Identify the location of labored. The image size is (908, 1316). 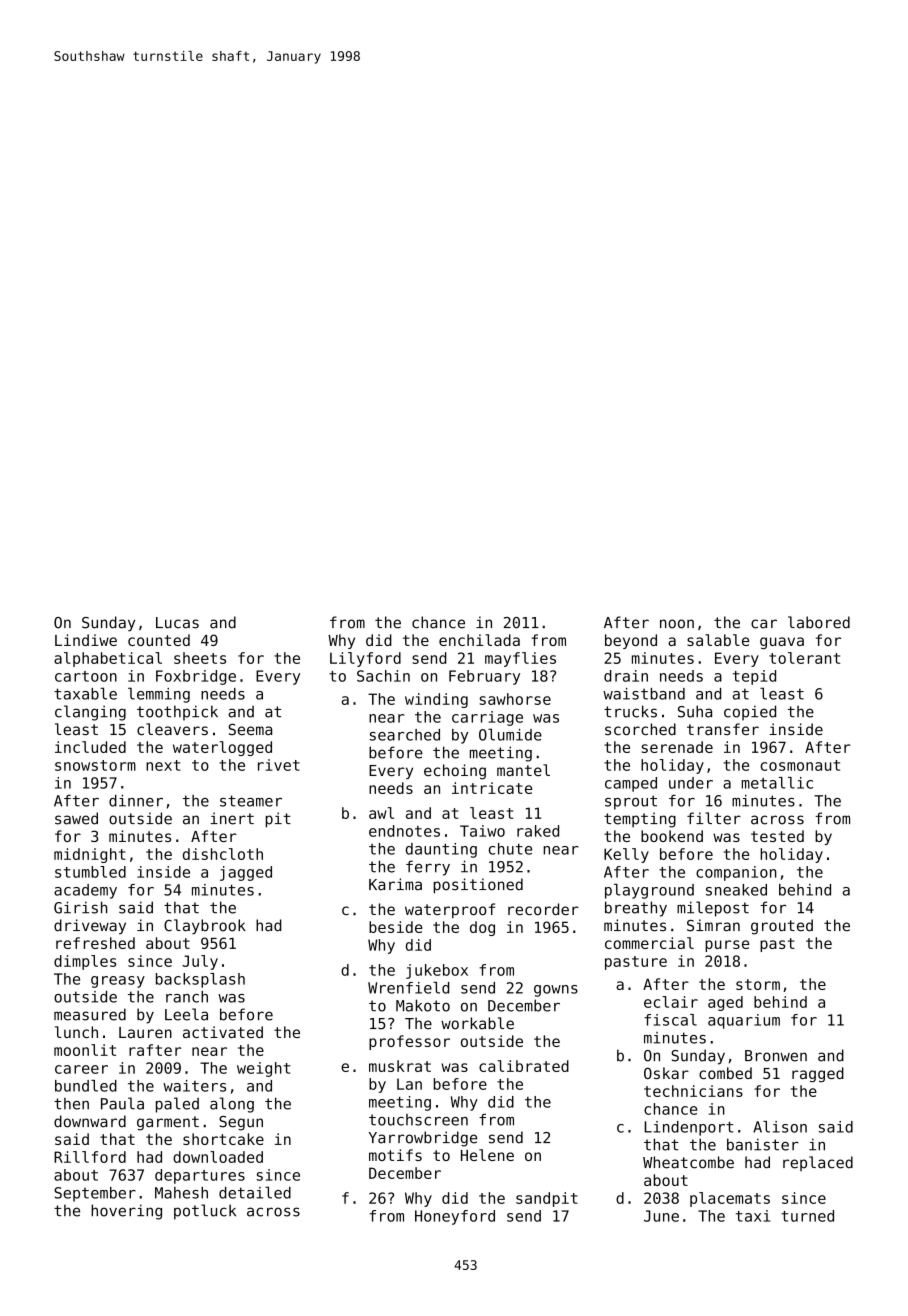
(819, 622).
